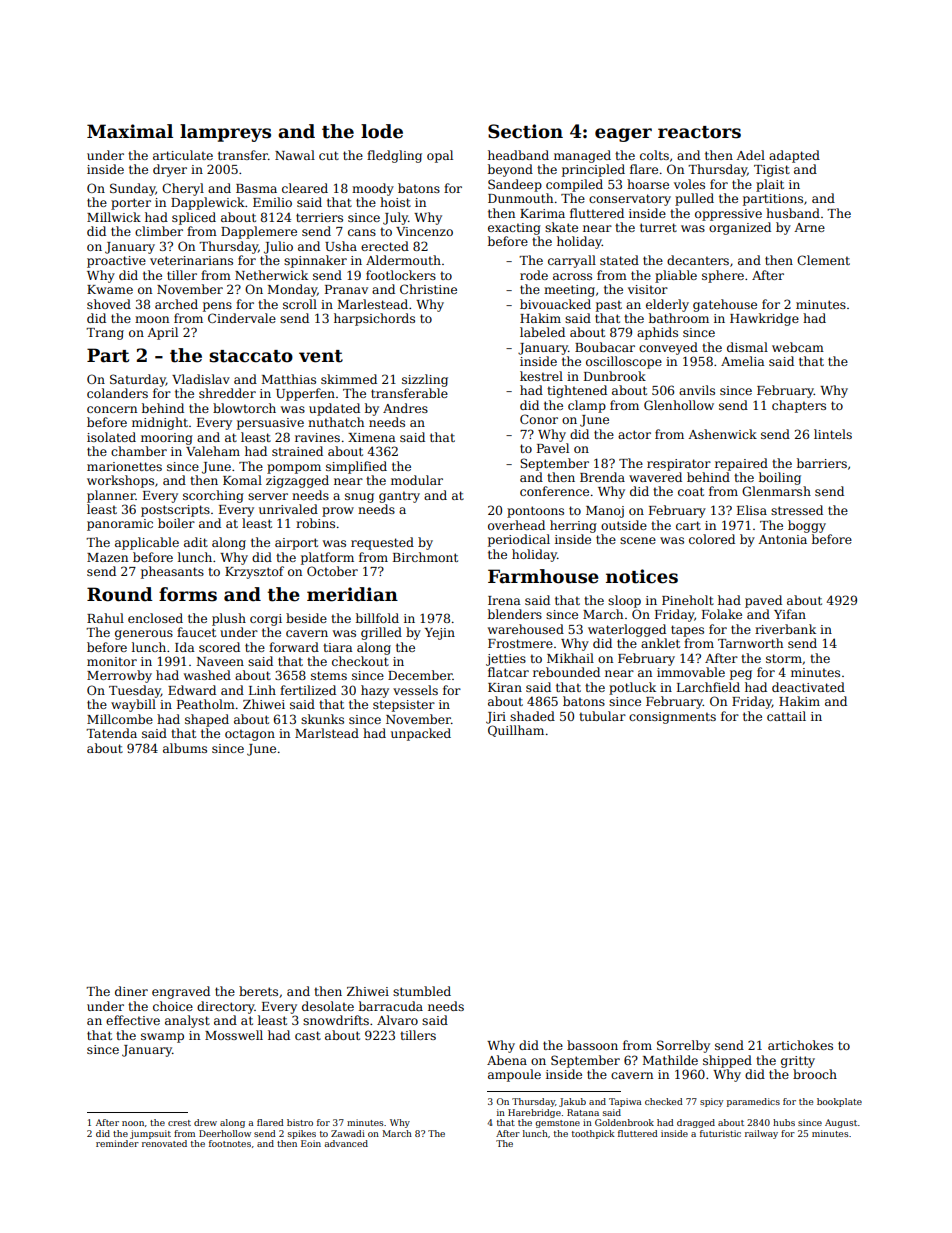 Image resolution: width=952 pixels, height=1233 pixels. Describe the element at coordinates (346, 1143) in the screenshot. I see `advanced` at that location.
